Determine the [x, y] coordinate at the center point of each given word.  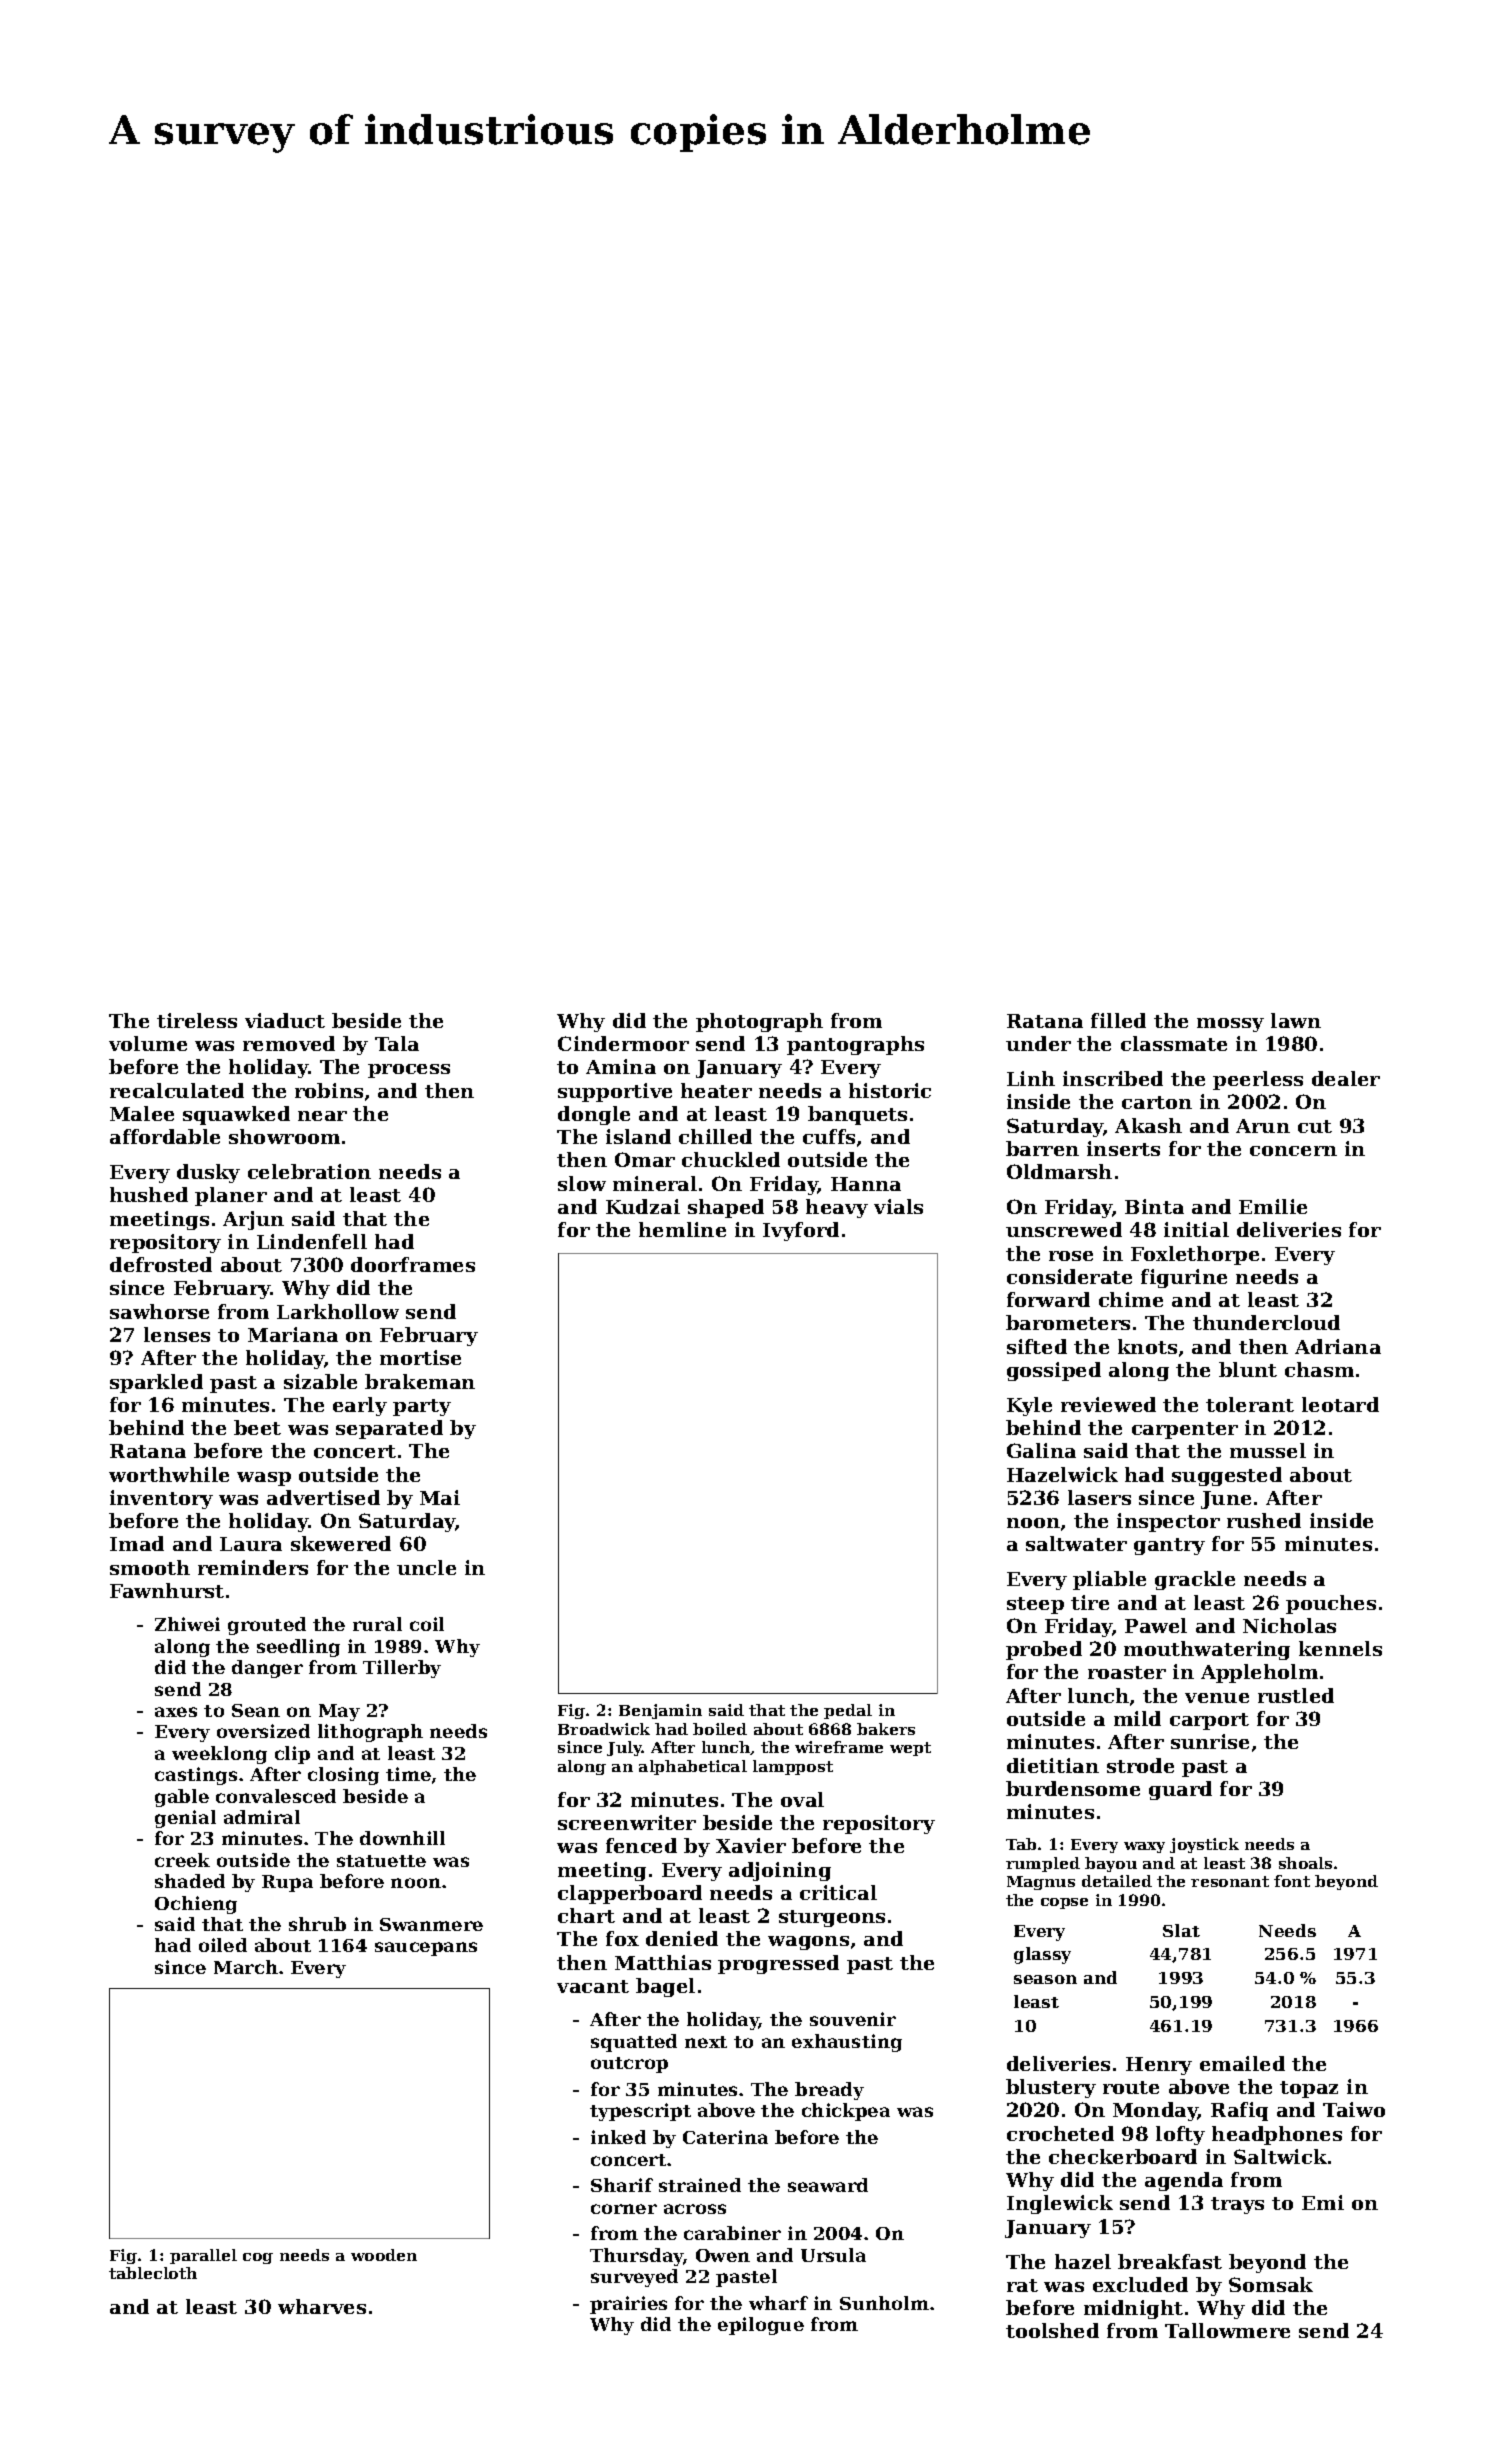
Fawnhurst [167, 1590]
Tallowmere [1227, 2330]
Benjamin [660, 1711]
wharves [322, 2306]
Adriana [1338, 1346]
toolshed [1052, 2330]
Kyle [1029, 1406]
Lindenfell [312, 1241]
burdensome [1073, 1788]
